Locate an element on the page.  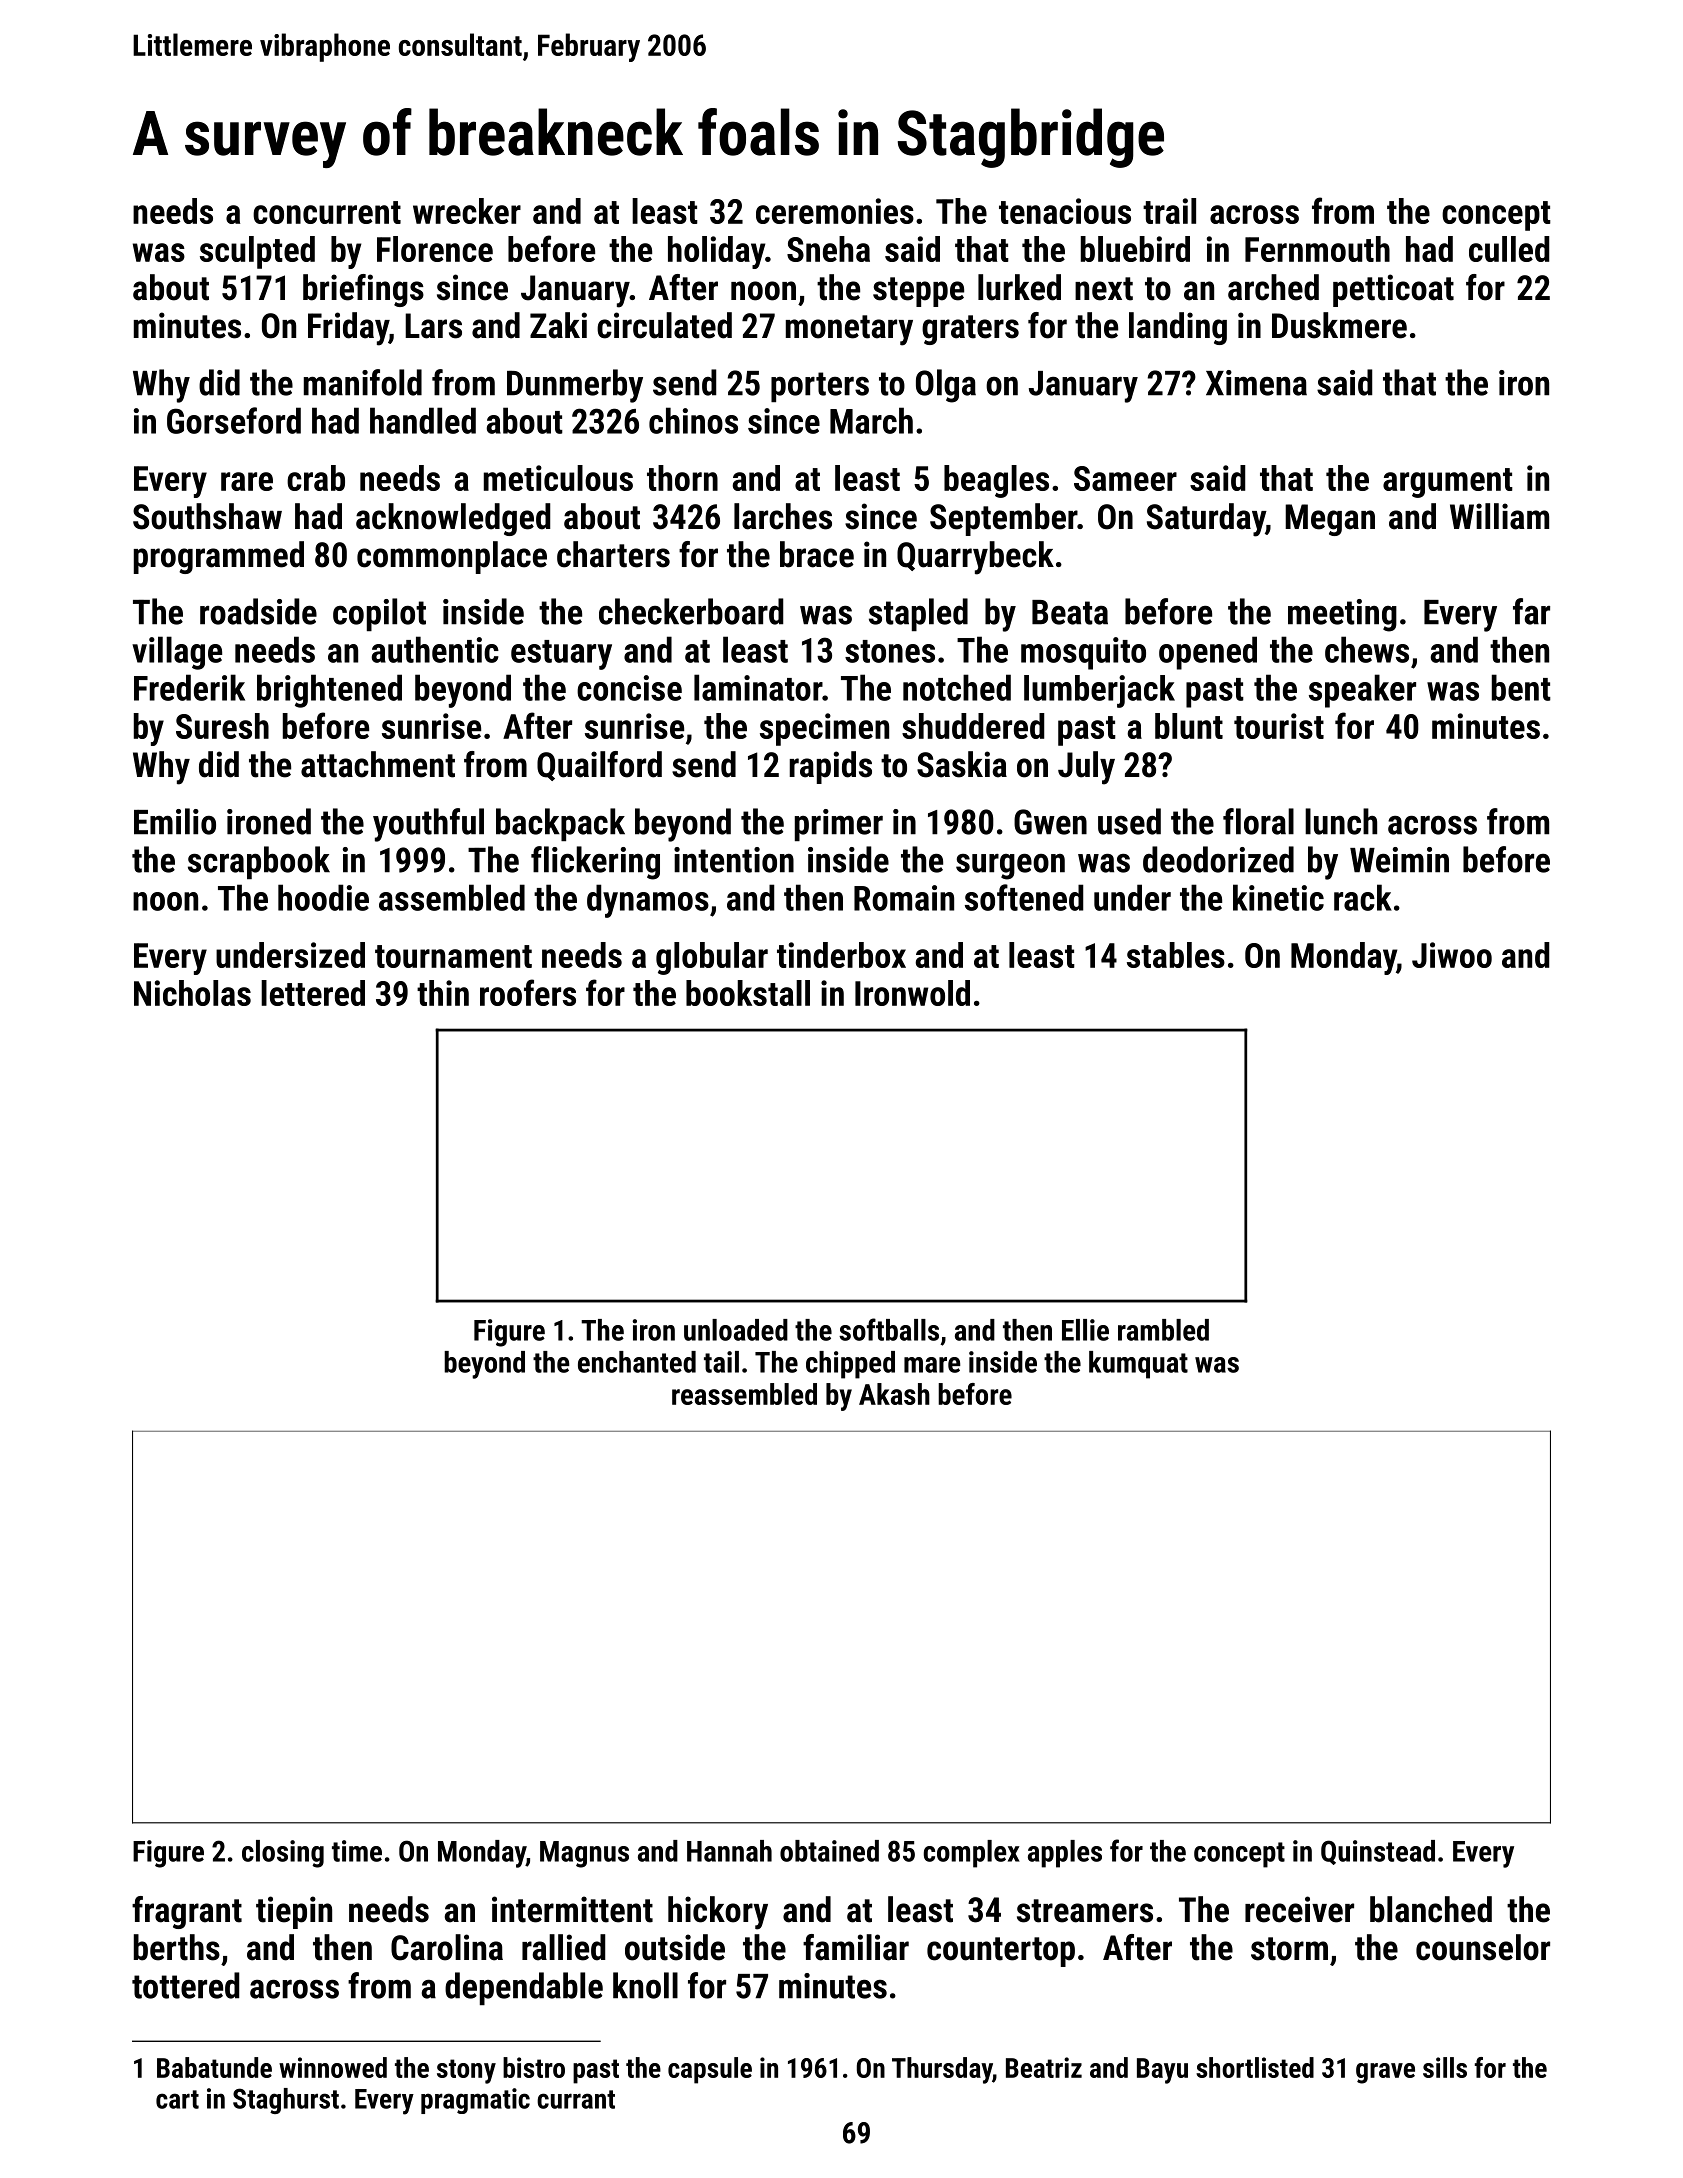
complex is located at coordinates (971, 1854).
